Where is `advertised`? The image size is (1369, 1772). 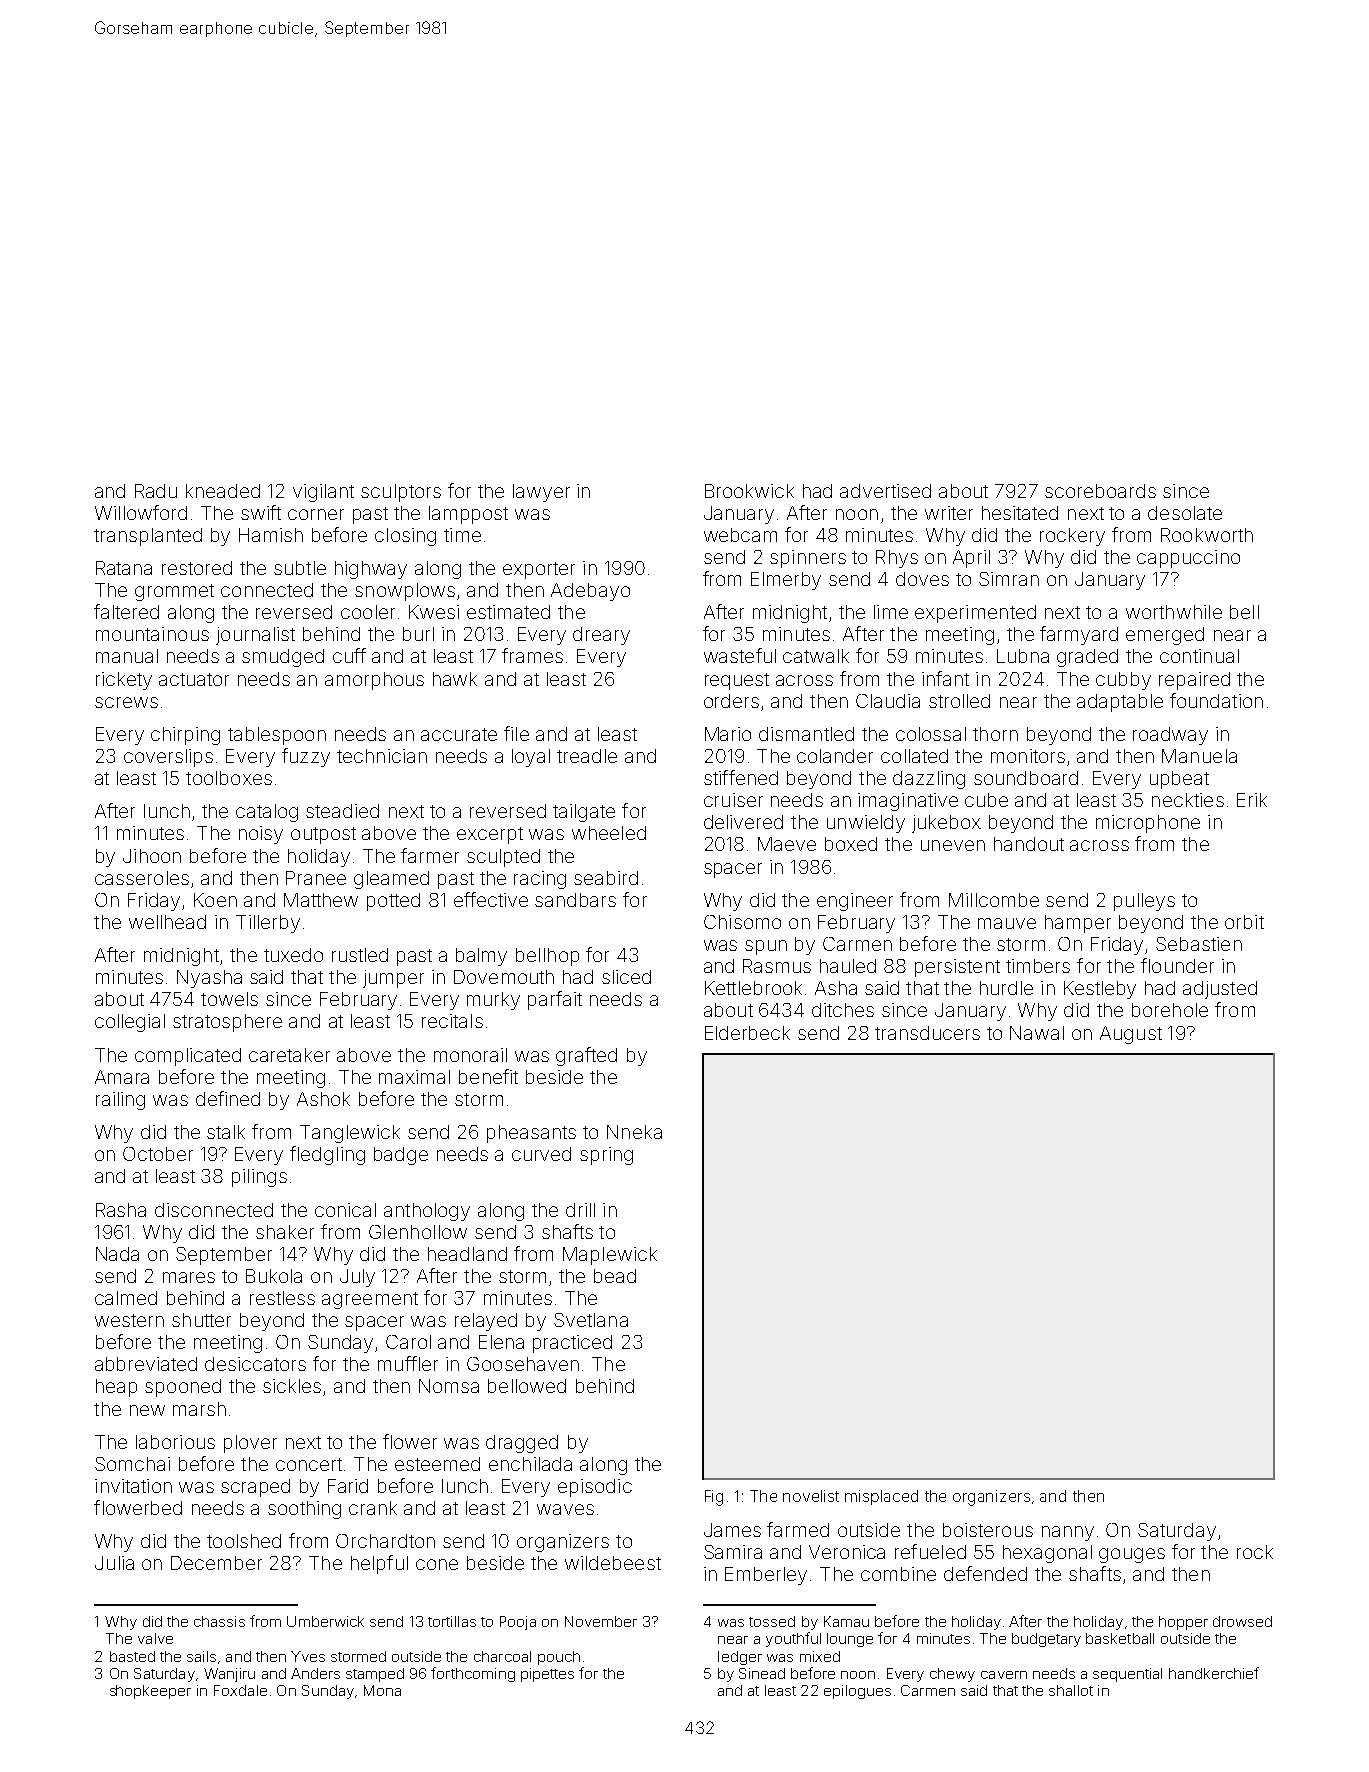 advertised is located at coordinates (885, 491).
